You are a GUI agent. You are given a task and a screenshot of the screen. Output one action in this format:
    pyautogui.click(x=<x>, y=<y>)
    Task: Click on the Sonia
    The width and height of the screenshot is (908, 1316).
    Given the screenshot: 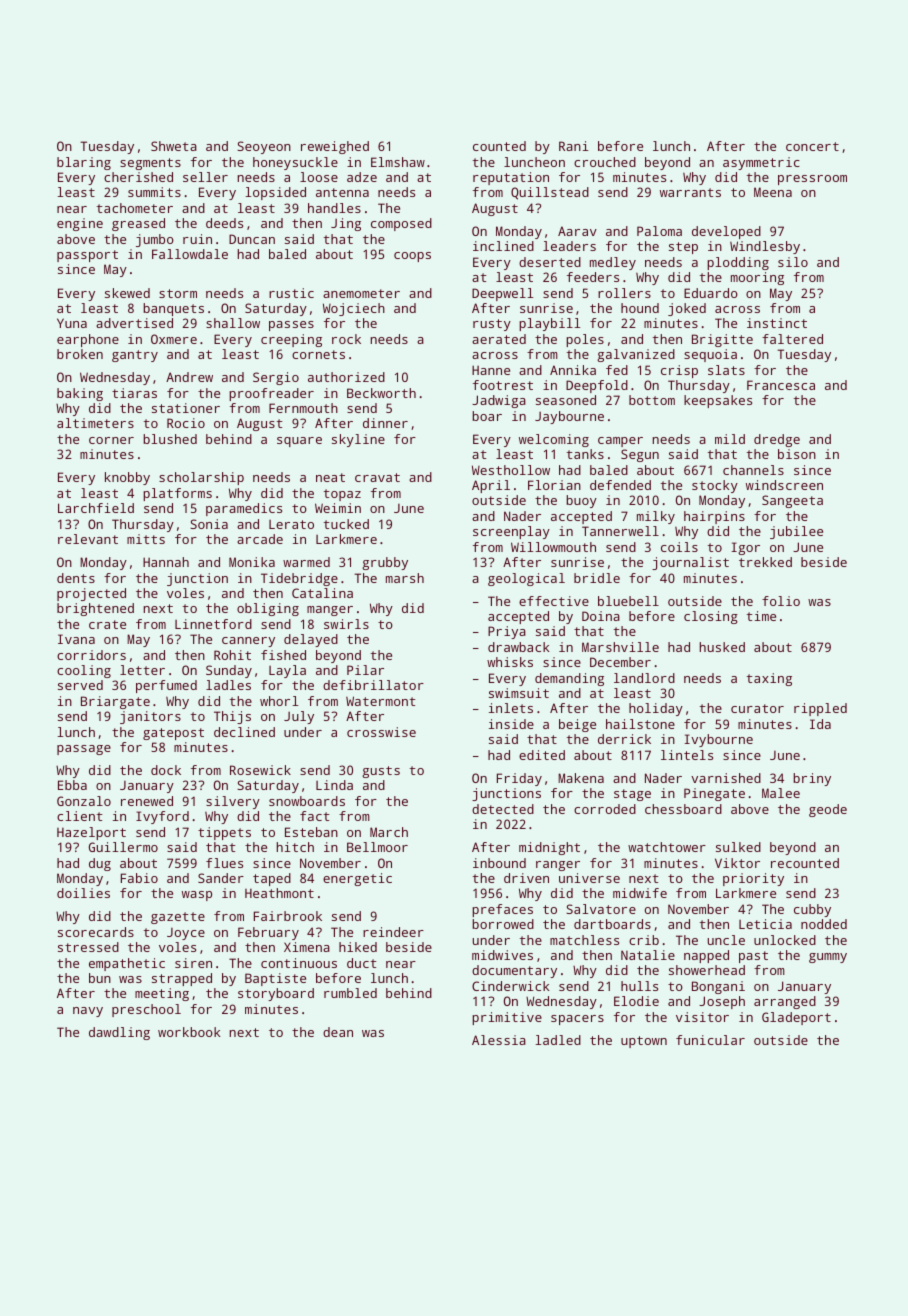 What is the action you would take?
    pyautogui.click(x=209, y=524)
